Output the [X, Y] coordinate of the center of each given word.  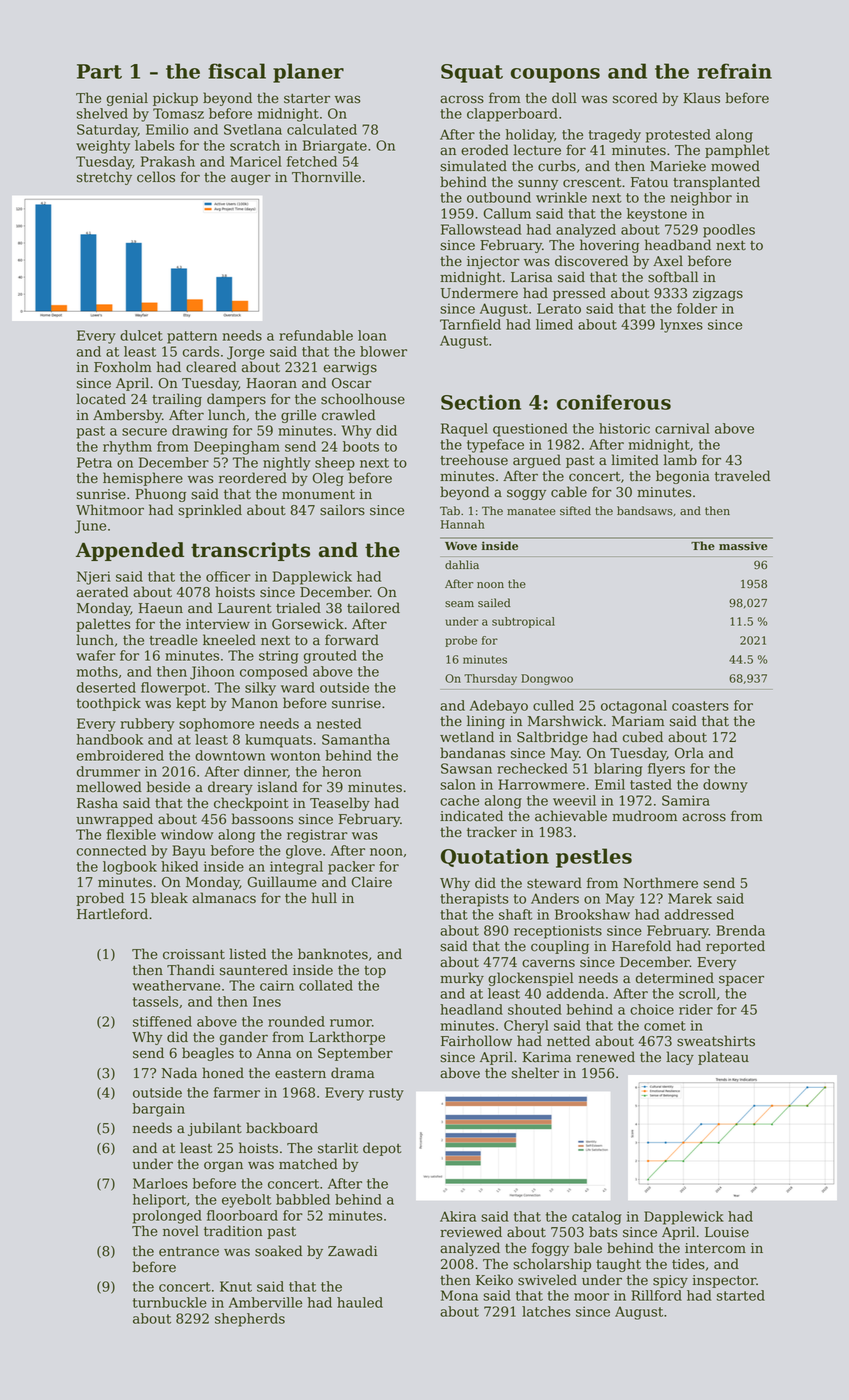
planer [308, 73]
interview [218, 624]
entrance [189, 1252]
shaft [516, 914]
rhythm [127, 448]
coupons [555, 75]
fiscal [237, 71]
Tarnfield [470, 324]
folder [697, 308]
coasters [700, 706]
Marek [690, 898]
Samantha [356, 739]
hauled [360, 1302]
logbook [130, 868]
